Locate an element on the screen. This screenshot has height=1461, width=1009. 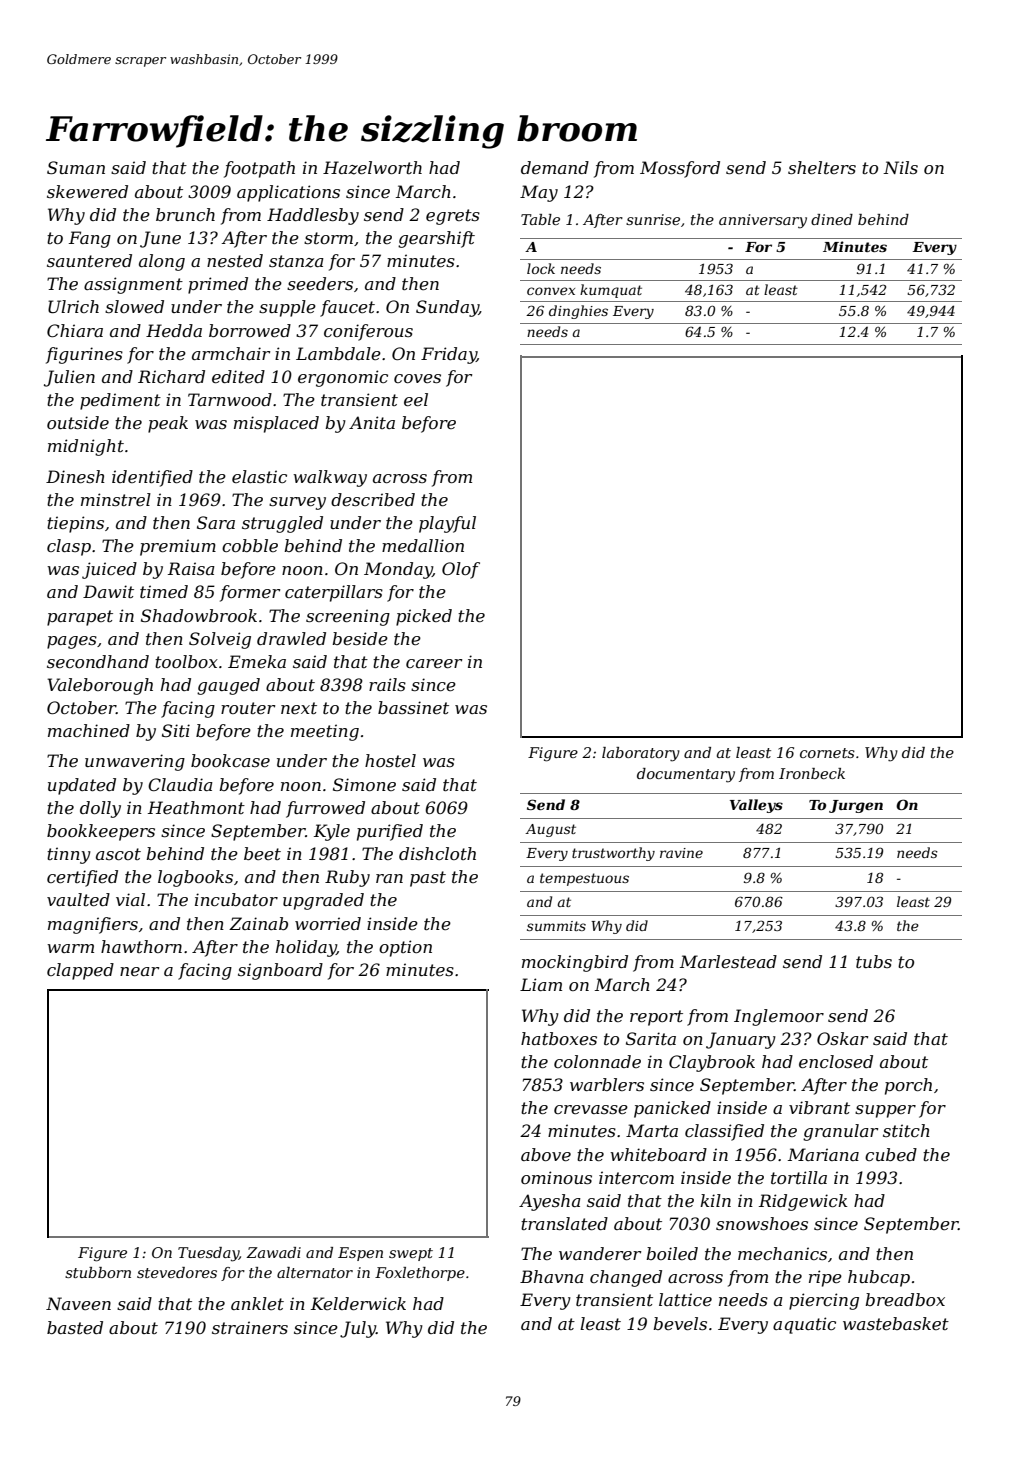
cornets is located at coordinates (827, 753).
